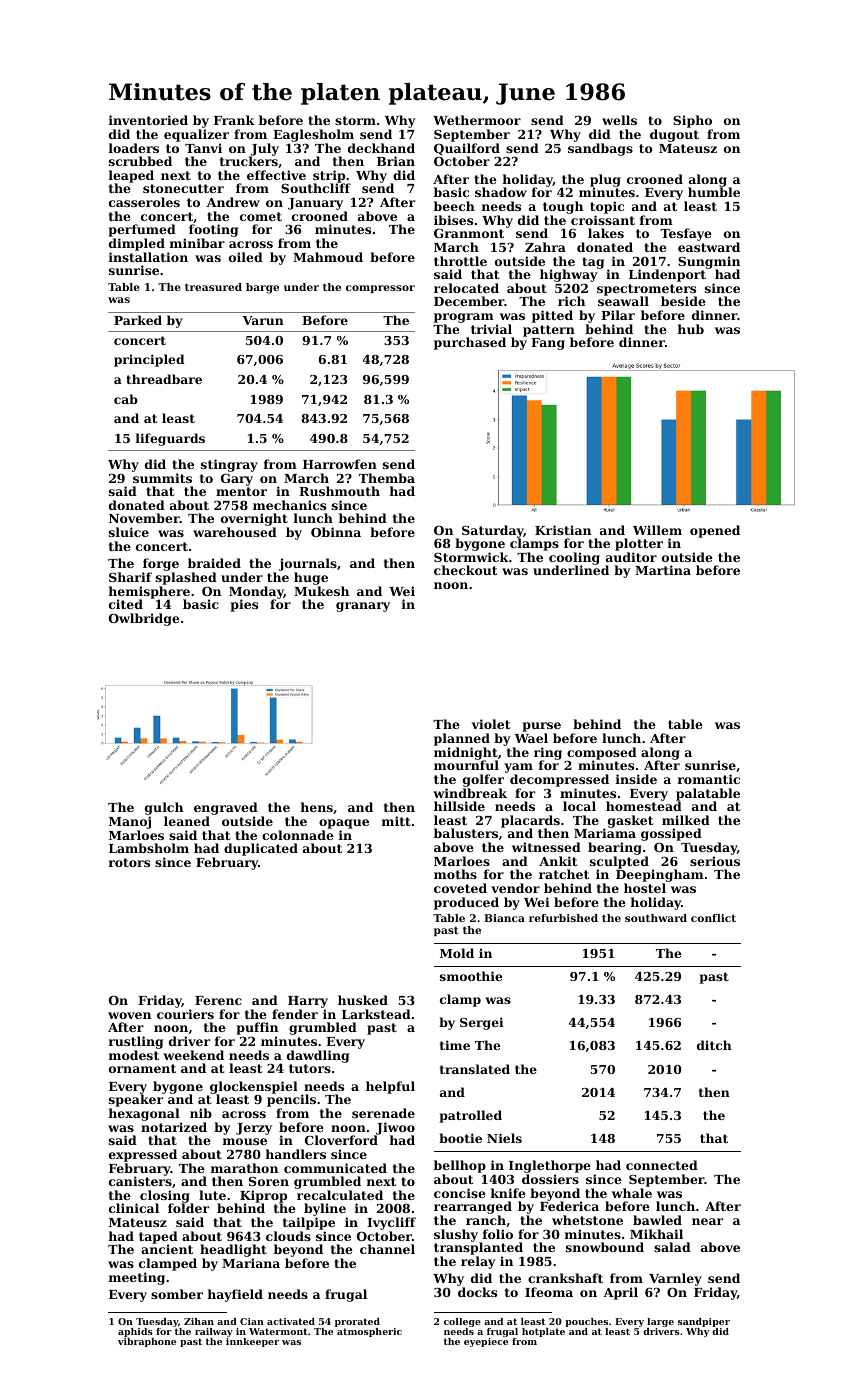 This screenshot has height=1400, width=849. What do you see at coordinates (363, 1000) in the screenshot?
I see `husked` at bounding box center [363, 1000].
